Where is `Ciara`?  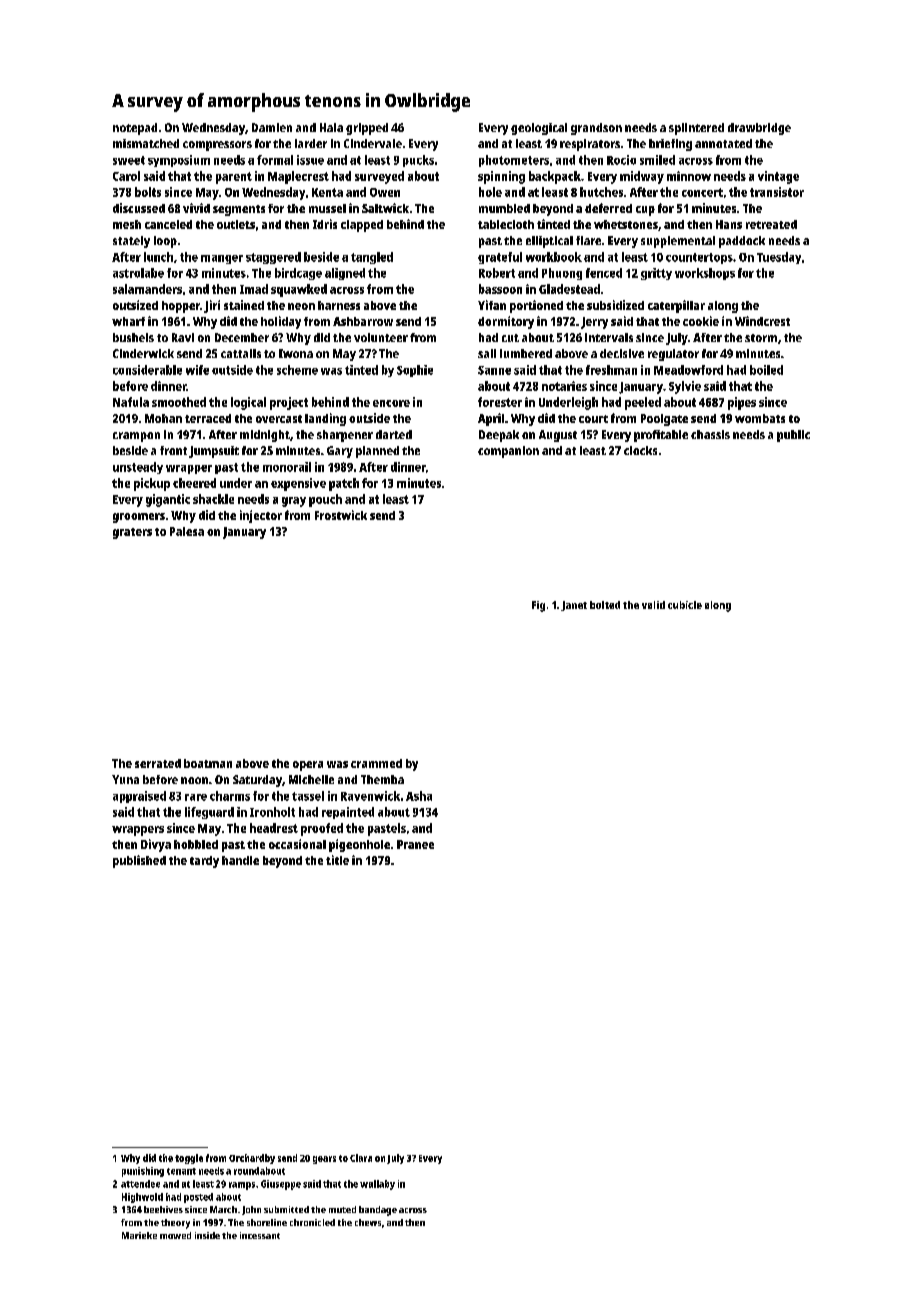
Ciara is located at coordinates (361, 1158).
